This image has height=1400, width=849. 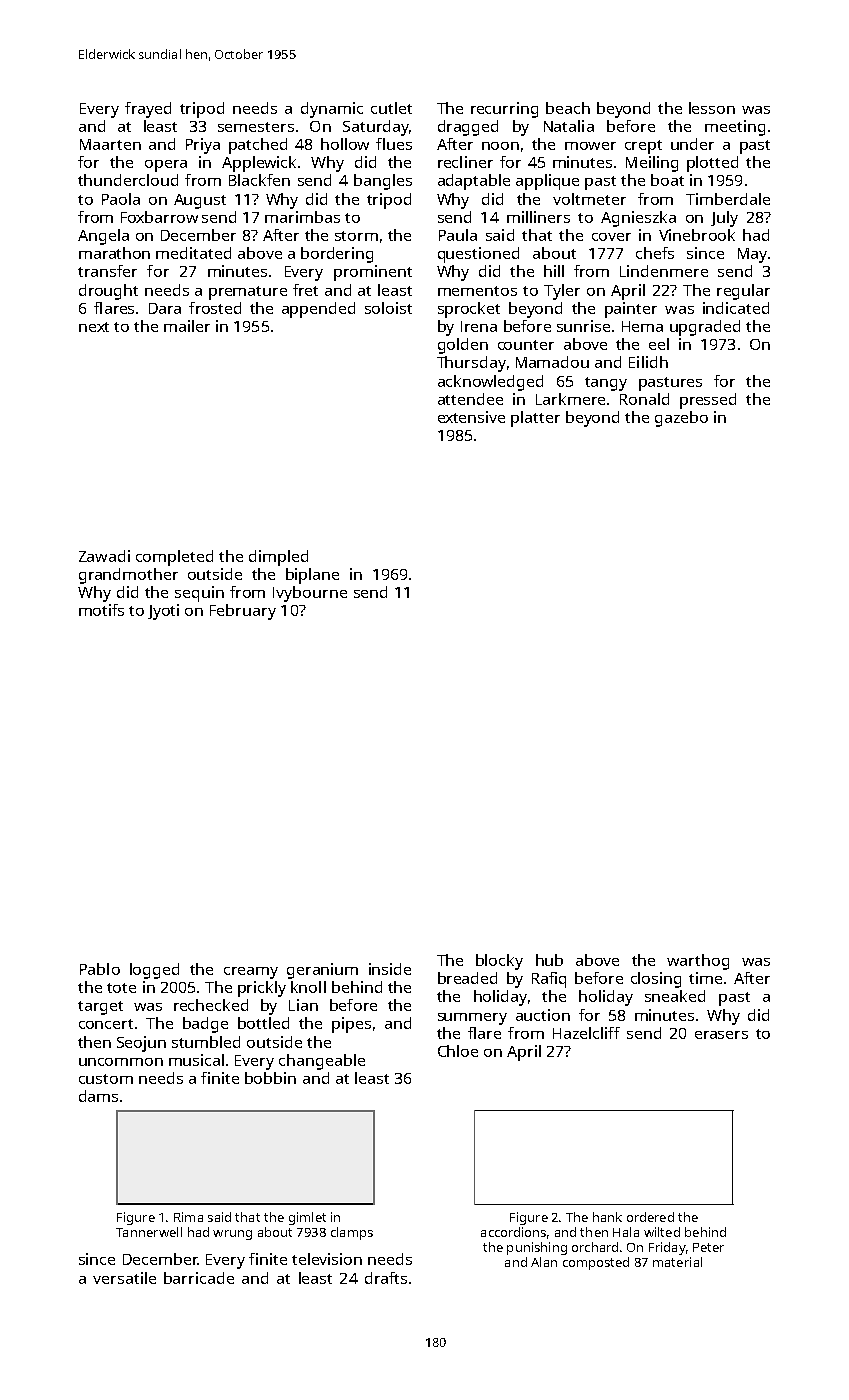 I want to click on Eilidh, so click(x=648, y=362).
